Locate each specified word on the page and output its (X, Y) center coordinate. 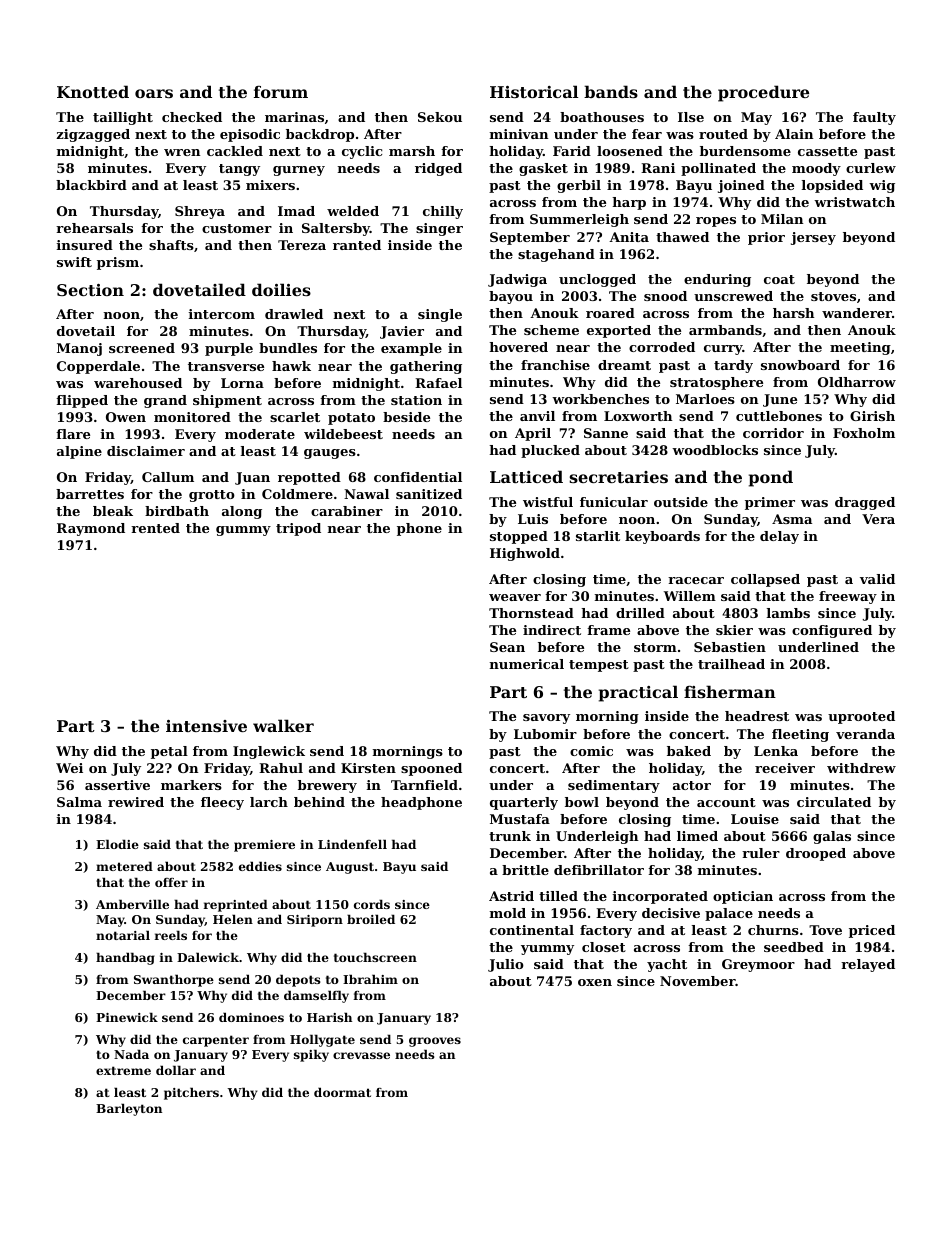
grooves (435, 1042)
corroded (662, 347)
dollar (176, 1070)
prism (118, 263)
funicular (614, 502)
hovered (518, 347)
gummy (243, 531)
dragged (865, 503)
